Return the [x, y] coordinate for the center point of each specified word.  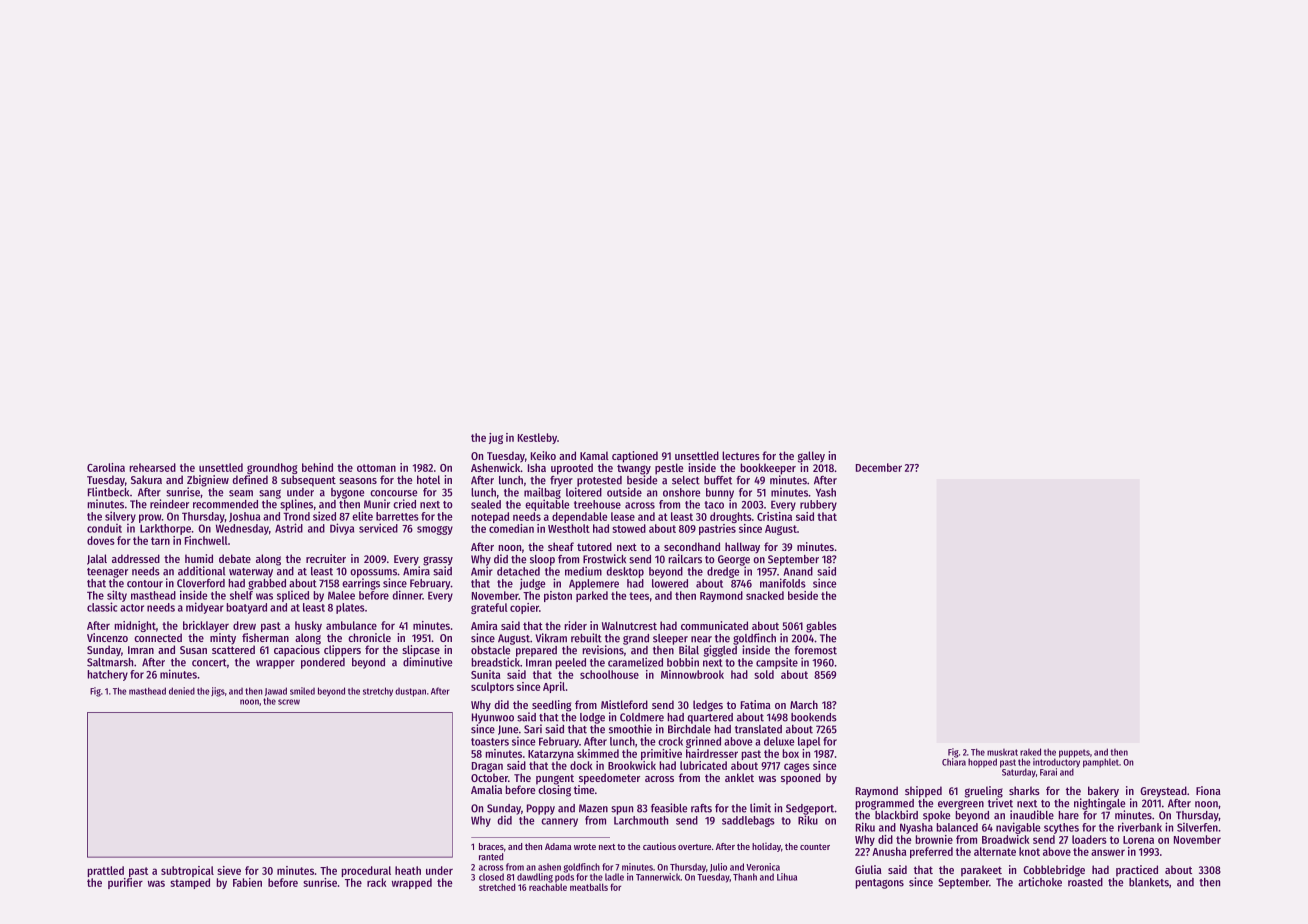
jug [496, 438]
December [879, 467]
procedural [366, 871]
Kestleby [537, 438]
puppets [1074, 753]
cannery [559, 822]
